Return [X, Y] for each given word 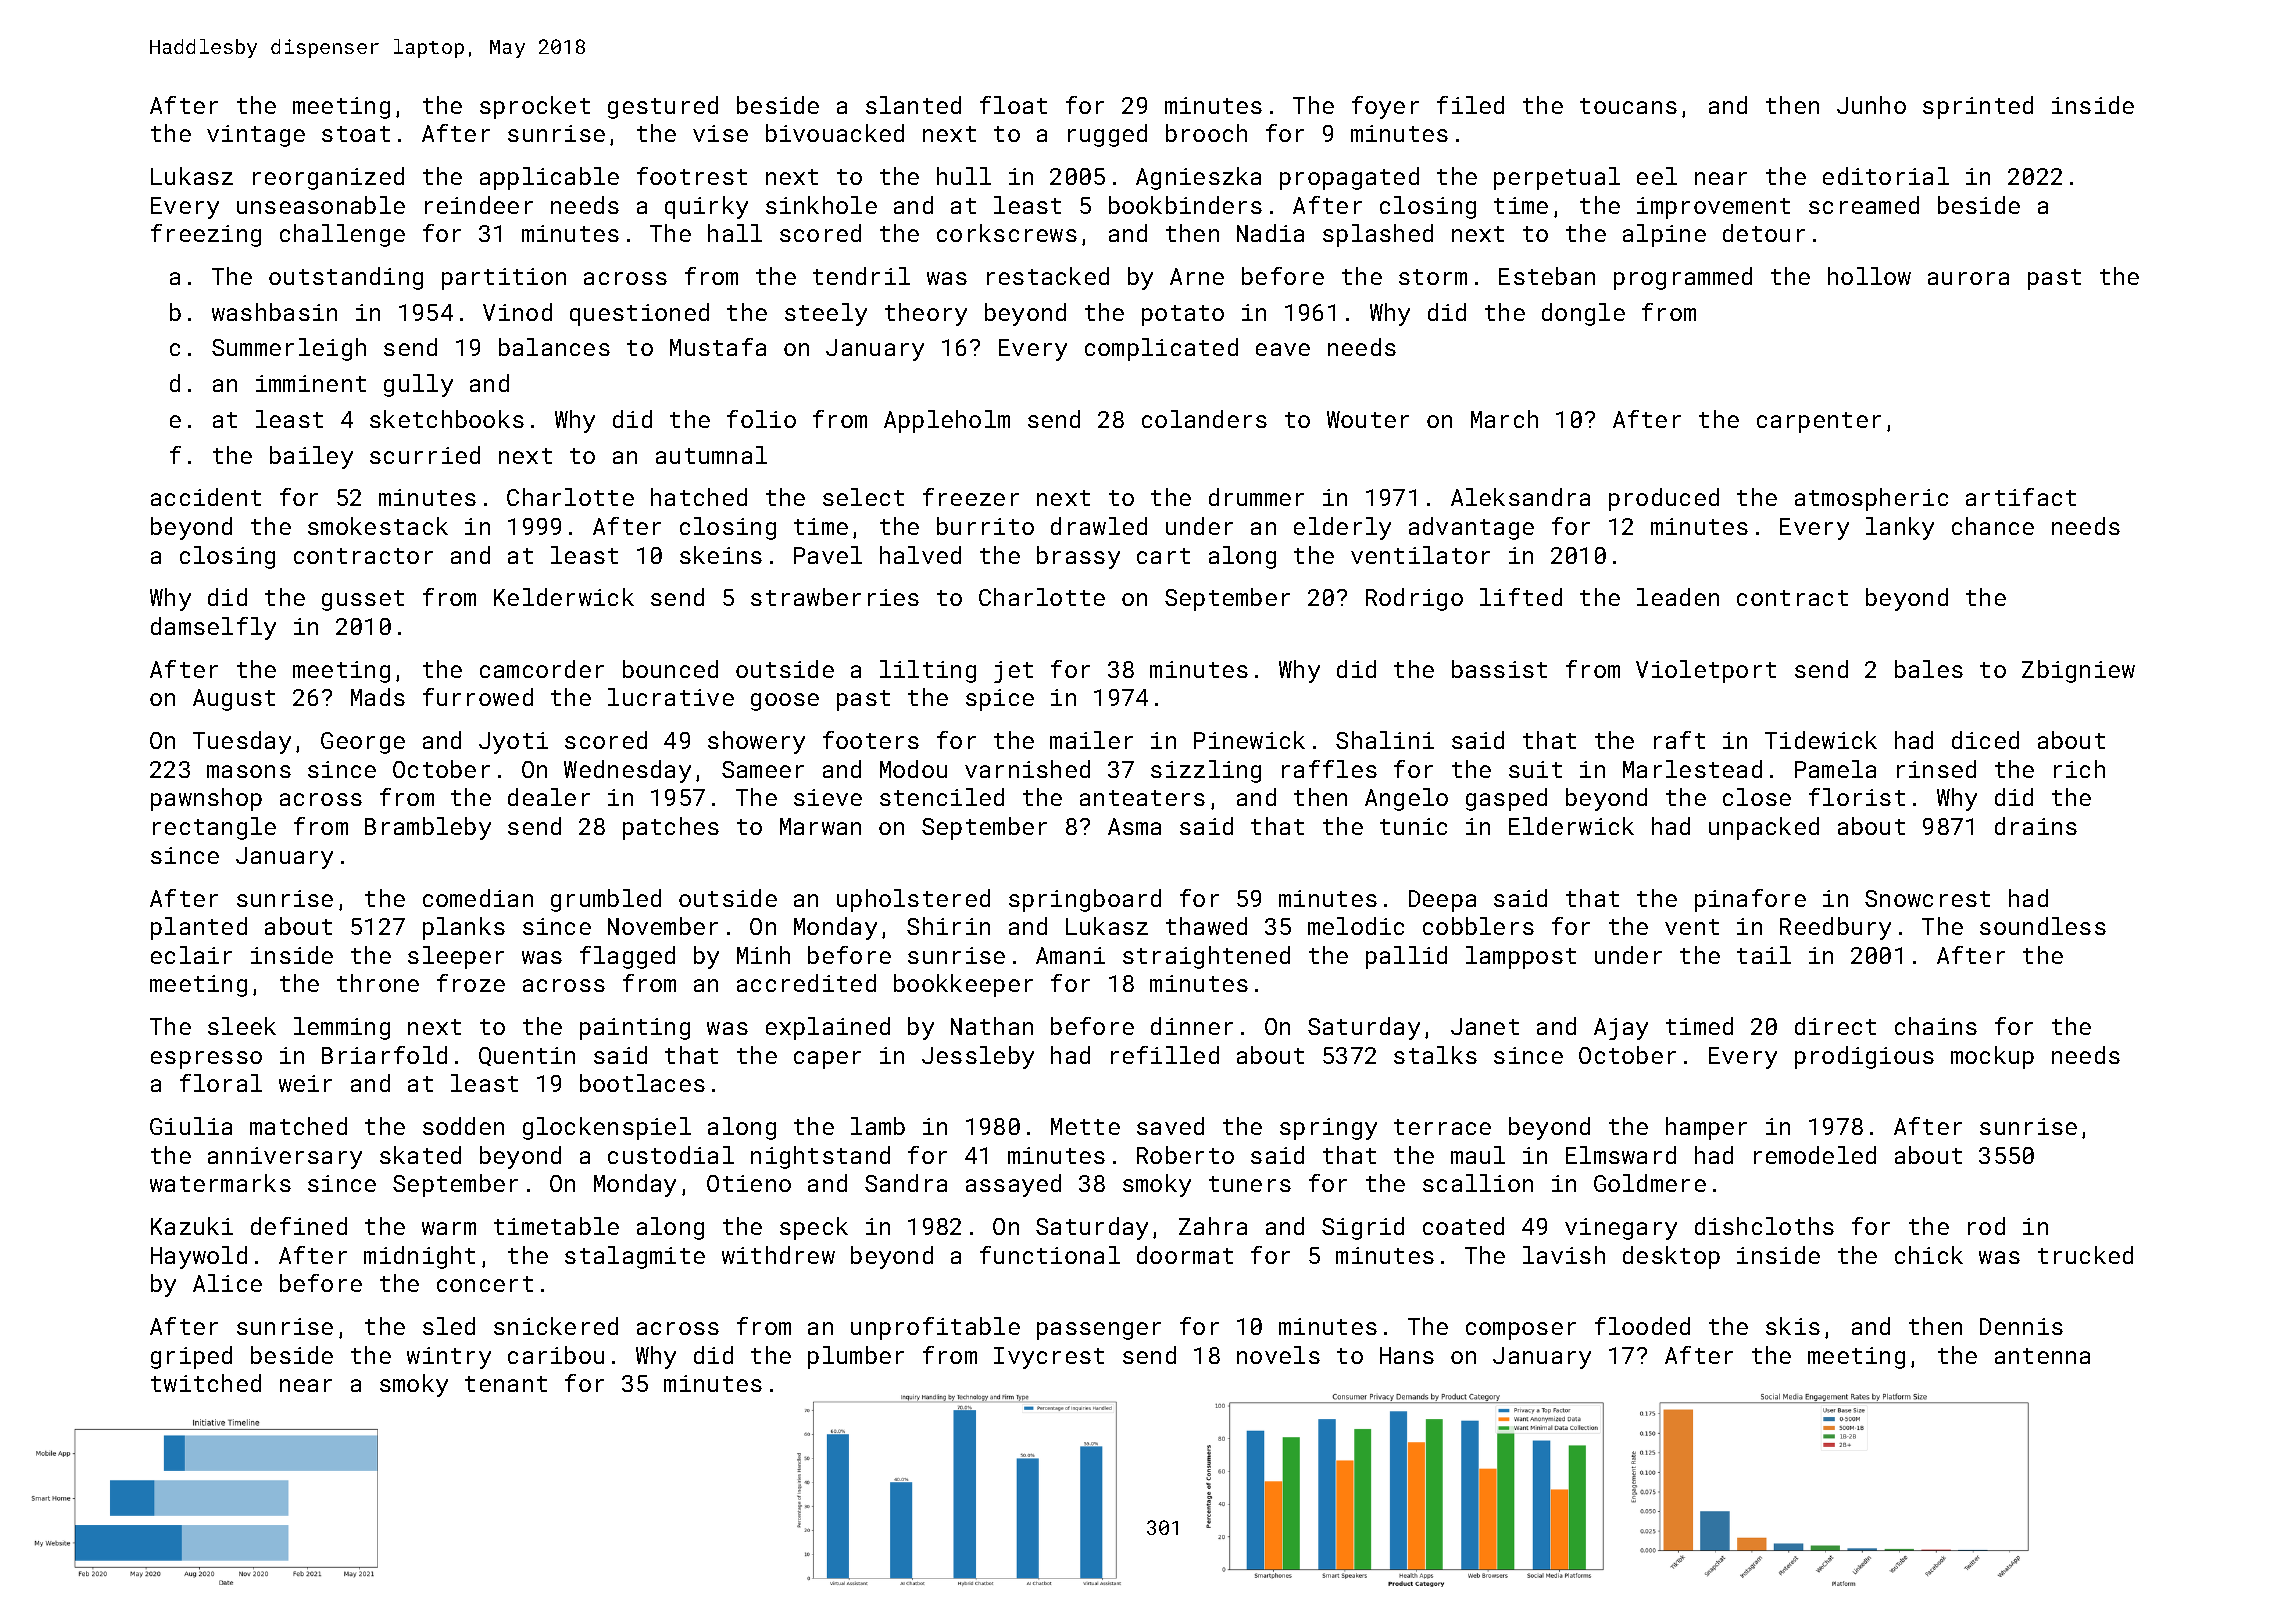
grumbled [606, 900]
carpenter [1819, 422]
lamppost [1521, 957]
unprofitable [935, 1328]
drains [2036, 826]
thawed [1206, 926]
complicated [1161, 349]
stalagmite [635, 1257]
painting [635, 1029]
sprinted [1978, 107]
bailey [311, 457]
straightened [1206, 957]
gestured [663, 107]
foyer [1385, 107]
